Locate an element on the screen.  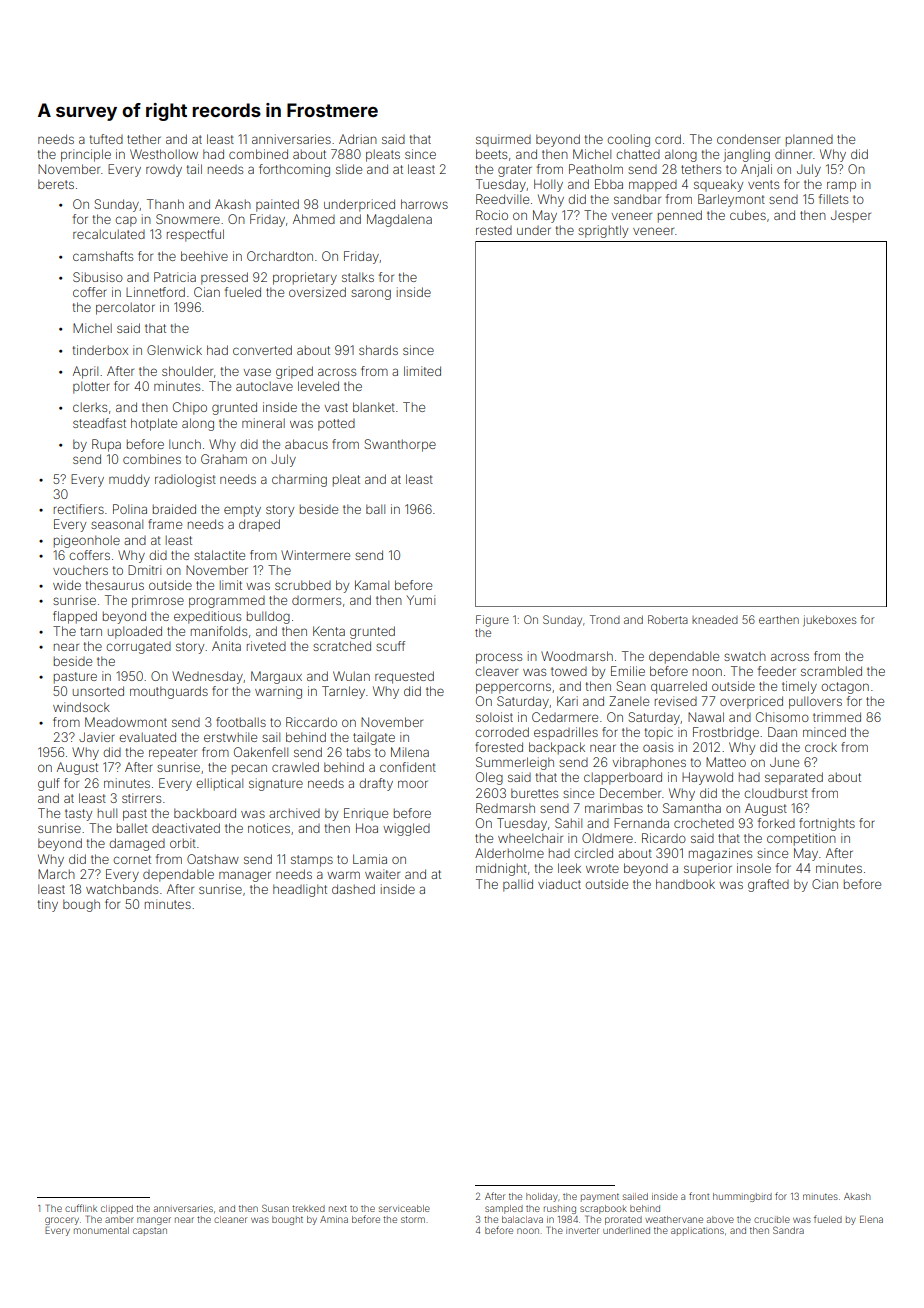
stalactite is located at coordinates (219, 555).
